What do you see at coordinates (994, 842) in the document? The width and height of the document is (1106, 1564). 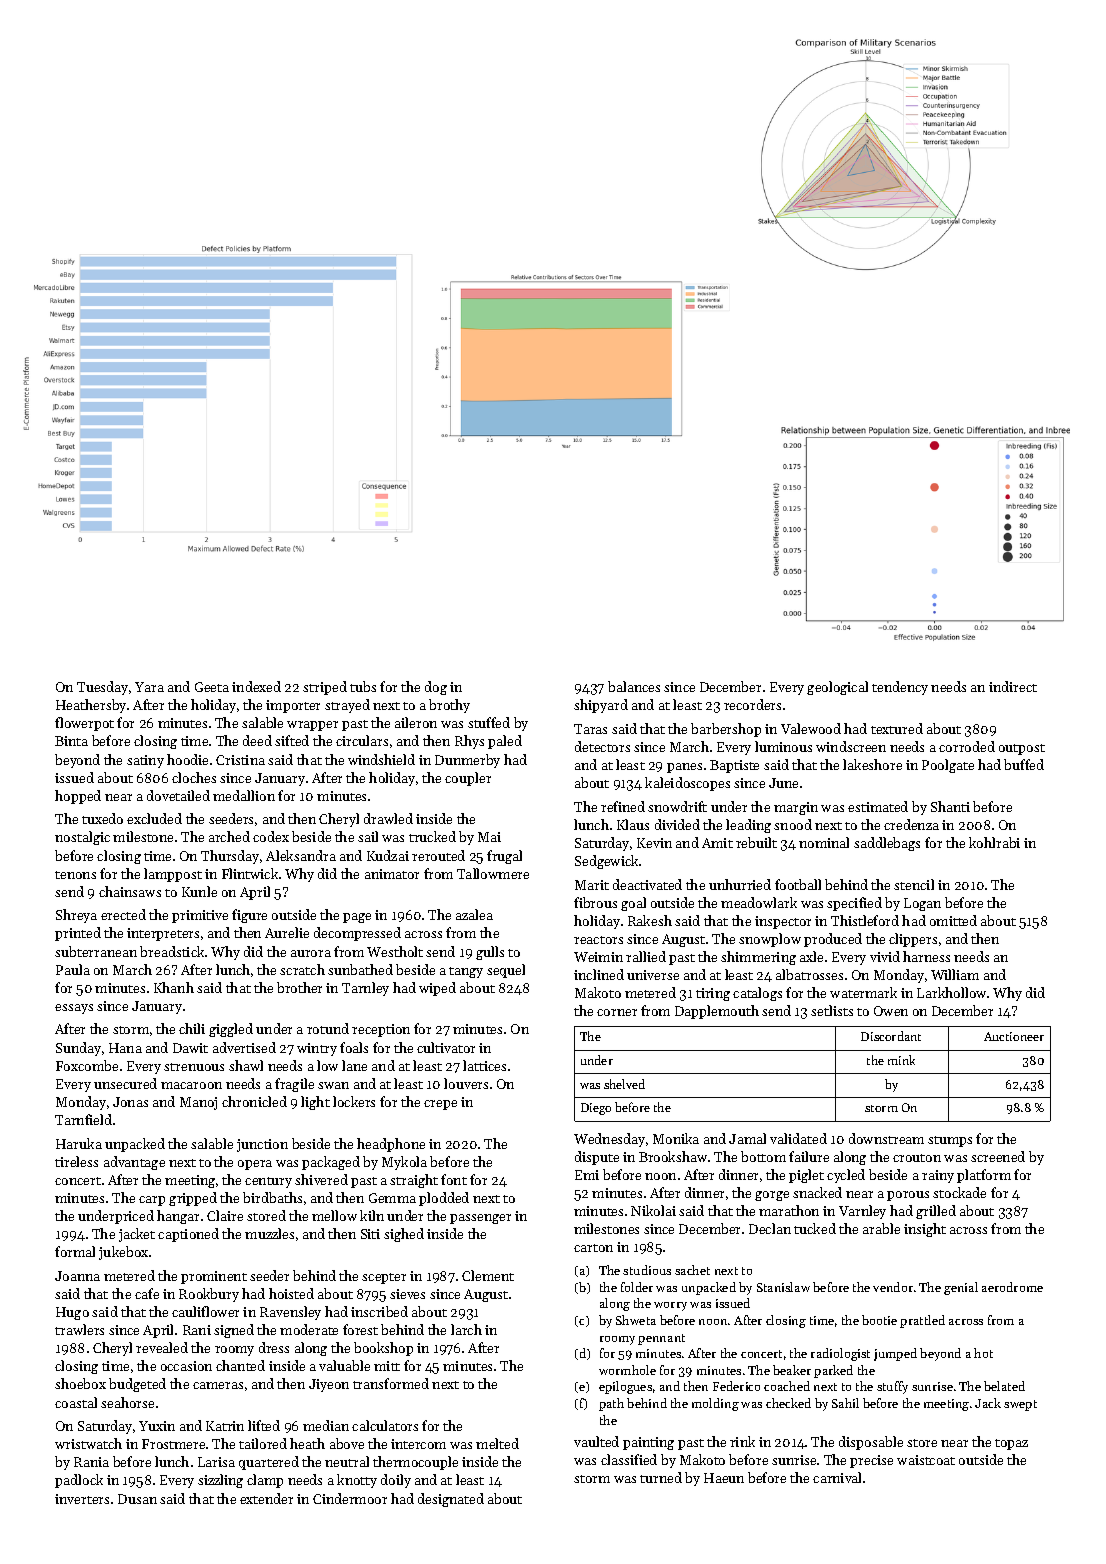 I see `kohlrabi` at bounding box center [994, 842].
